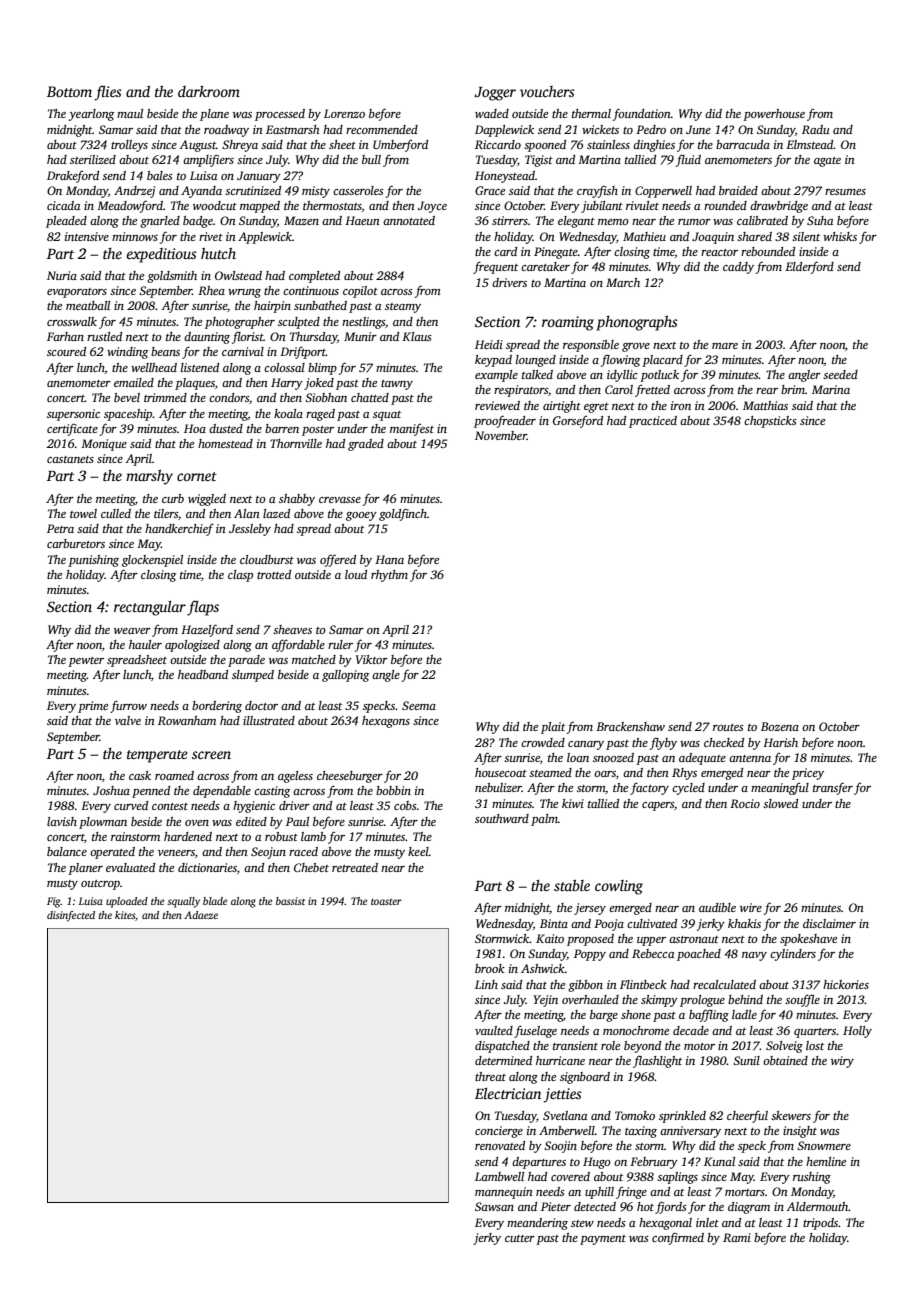  I want to click on lavish, so click(62, 821).
